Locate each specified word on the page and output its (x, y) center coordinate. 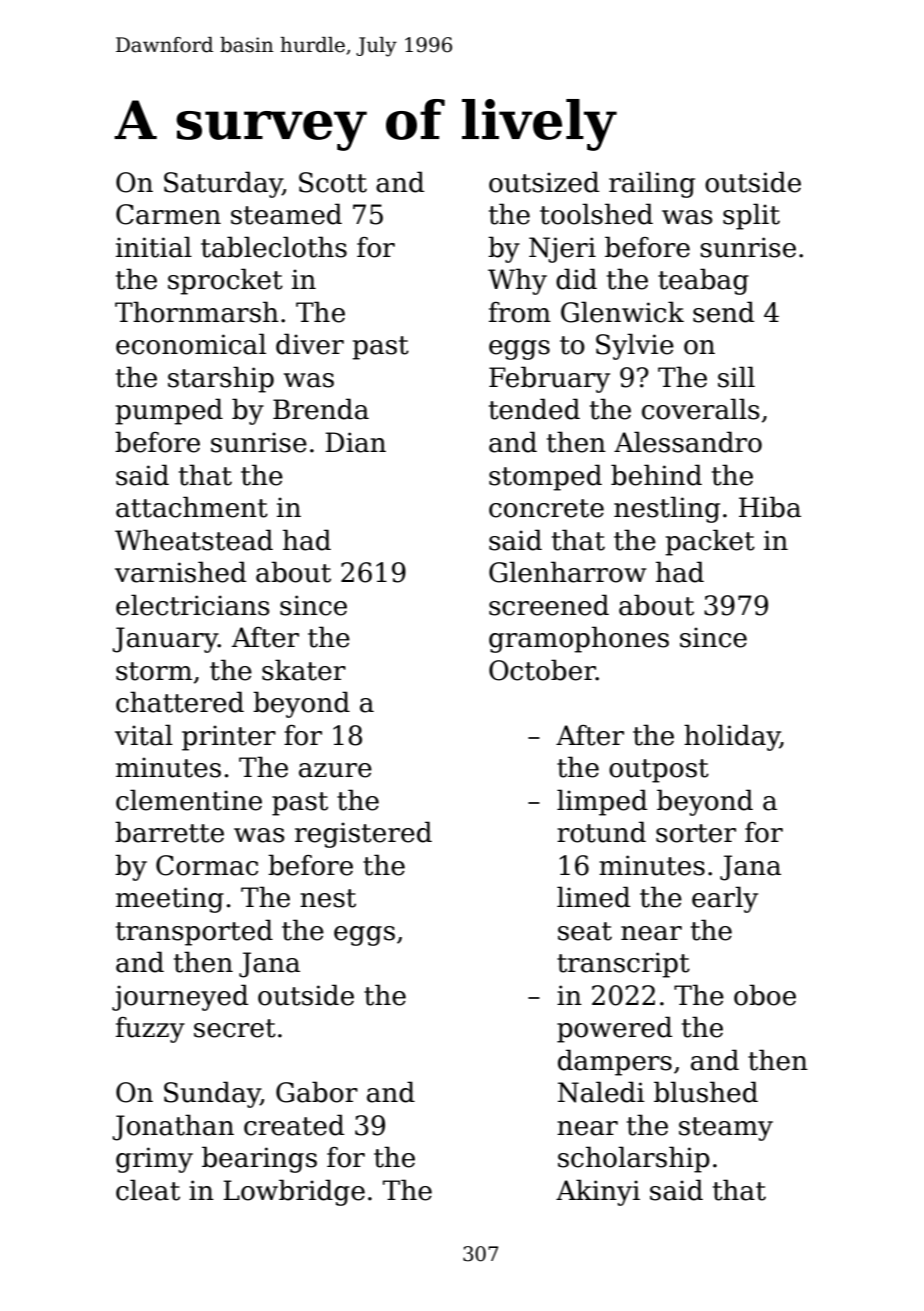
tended (534, 409)
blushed (706, 1092)
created (294, 1125)
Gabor (317, 1092)
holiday (732, 737)
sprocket (225, 281)
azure (335, 770)
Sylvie (635, 346)
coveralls (701, 409)
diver (310, 344)
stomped (545, 477)
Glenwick (622, 312)
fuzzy (150, 1030)
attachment (192, 507)
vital (144, 735)
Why (517, 281)
